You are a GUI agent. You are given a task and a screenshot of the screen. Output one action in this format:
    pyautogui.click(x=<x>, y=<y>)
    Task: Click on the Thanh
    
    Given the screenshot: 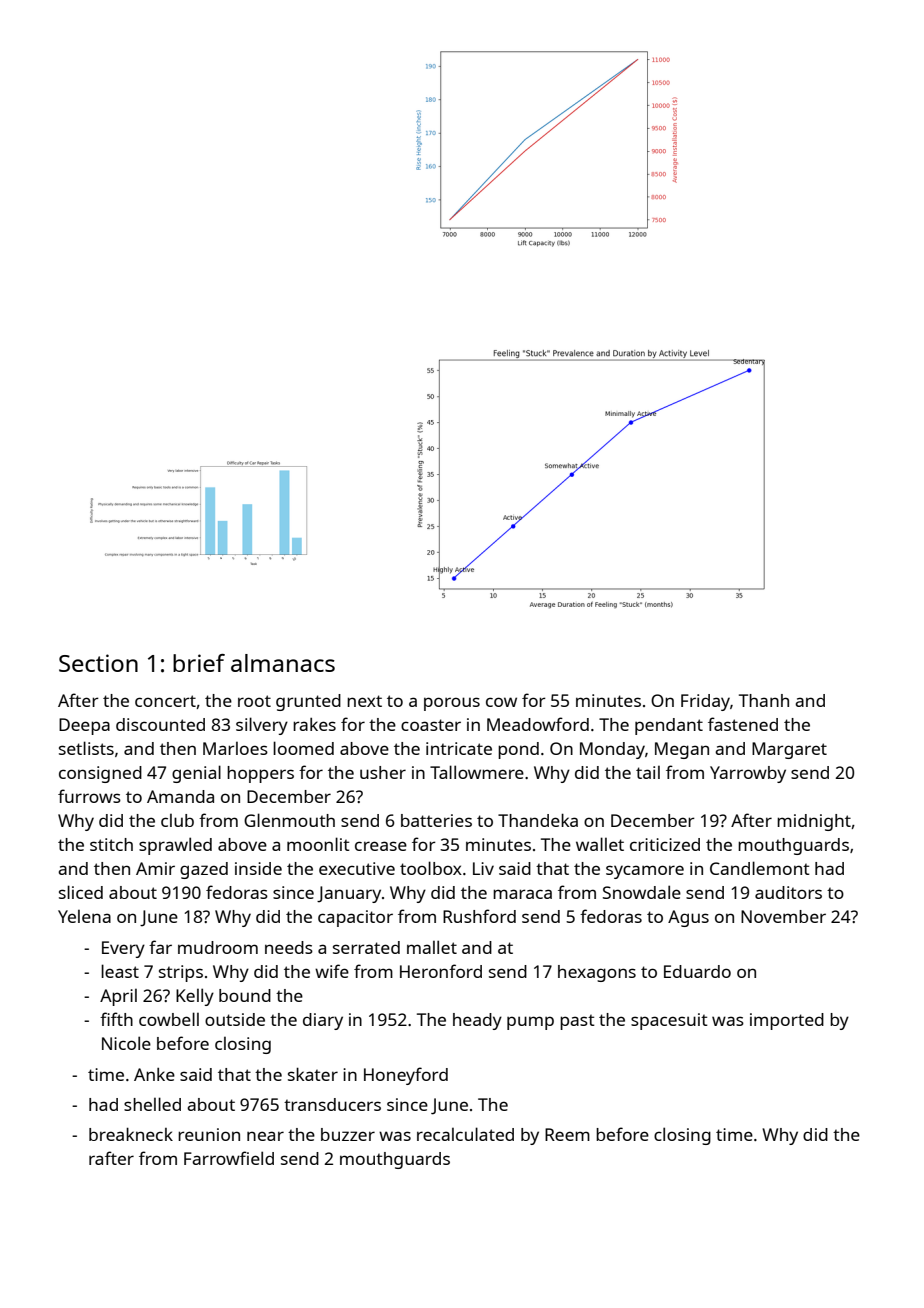 What is the action you would take?
    pyautogui.click(x=764, y=700)
